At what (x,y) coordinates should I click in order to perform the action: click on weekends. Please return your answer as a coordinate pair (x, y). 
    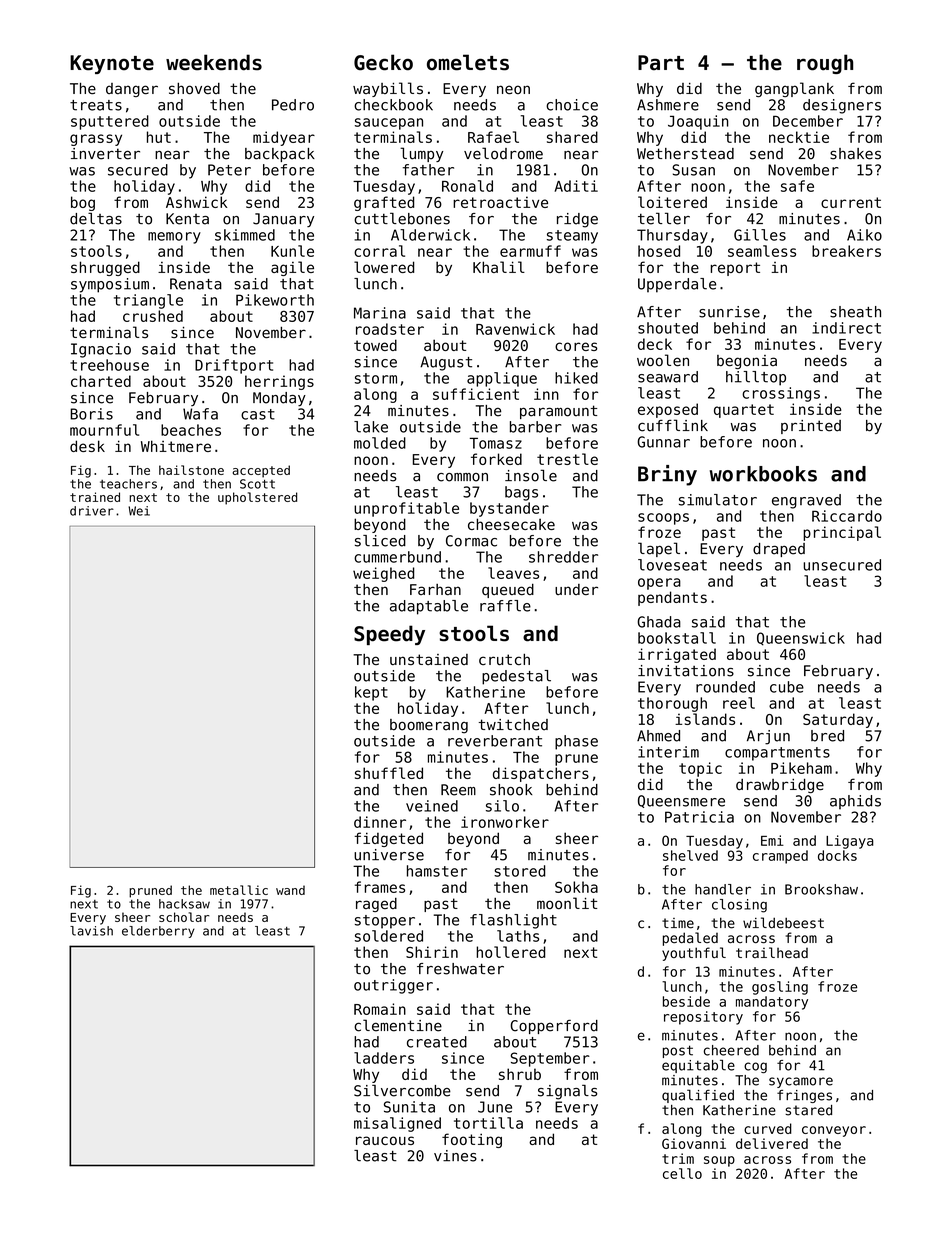
    Looking at the image, I should click on (214, 62).
